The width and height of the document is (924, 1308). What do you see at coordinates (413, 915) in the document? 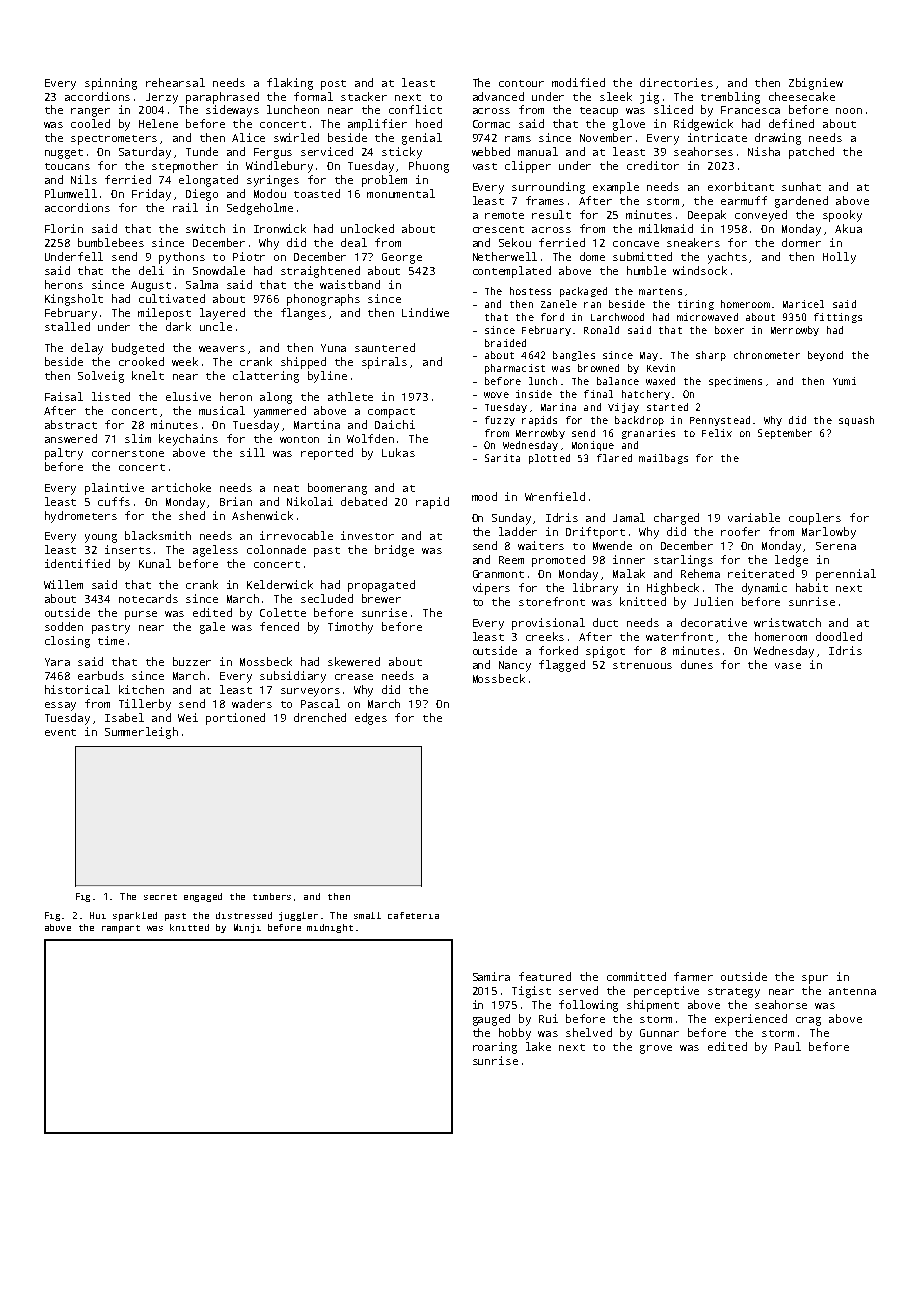
I see `cafeteria` at bounding box center [413, 915].
